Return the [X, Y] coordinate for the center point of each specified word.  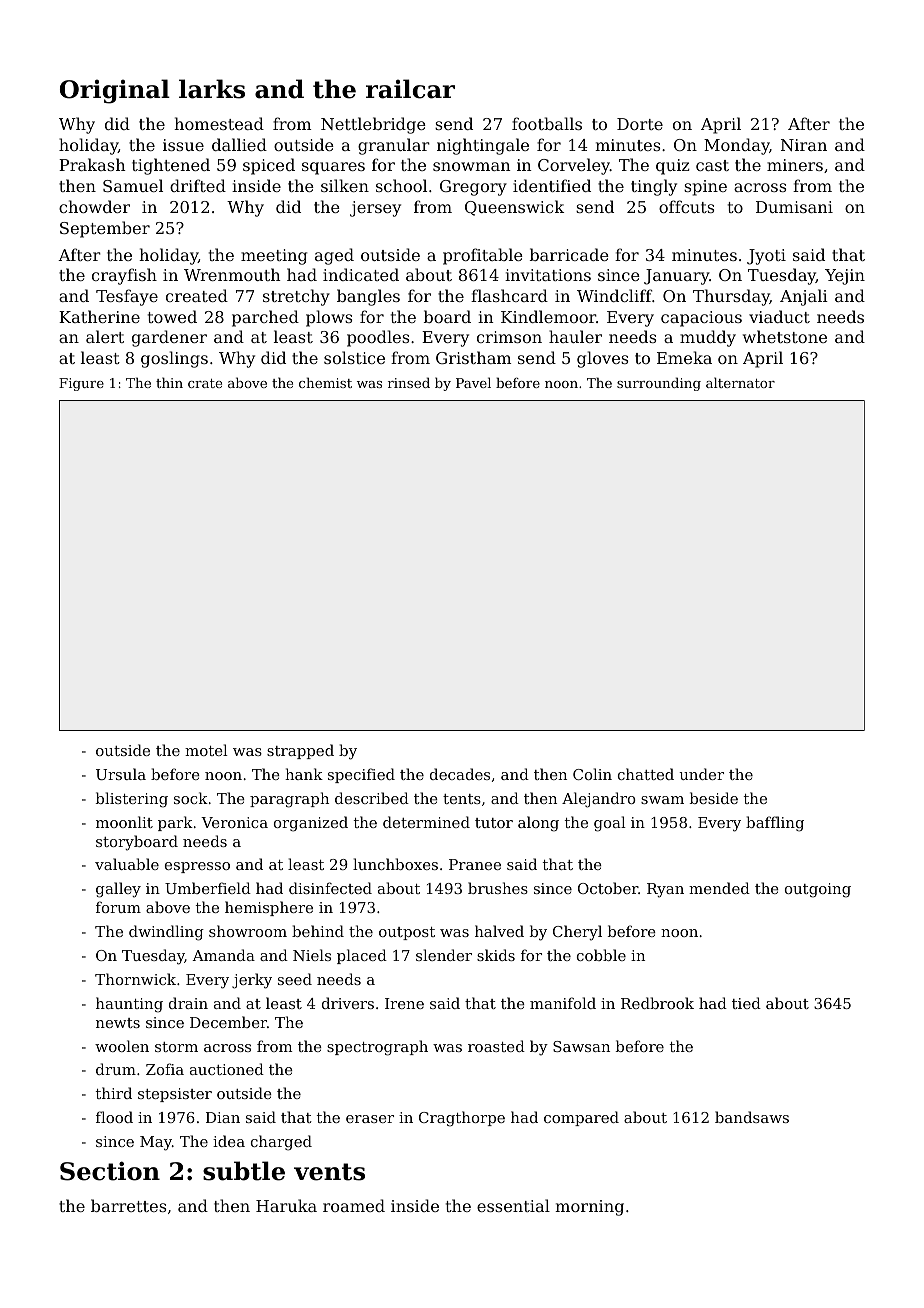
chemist [325, 382]
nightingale [483, 146]
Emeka [684, 357]
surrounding [659, 384]
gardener [169, 338]
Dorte [640, 124]
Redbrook [657, 1003]
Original [115, 91]
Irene [404, 1003]
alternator [740, 382]
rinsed [409, 382]
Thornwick [135, 979]
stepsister [175, 1095]
